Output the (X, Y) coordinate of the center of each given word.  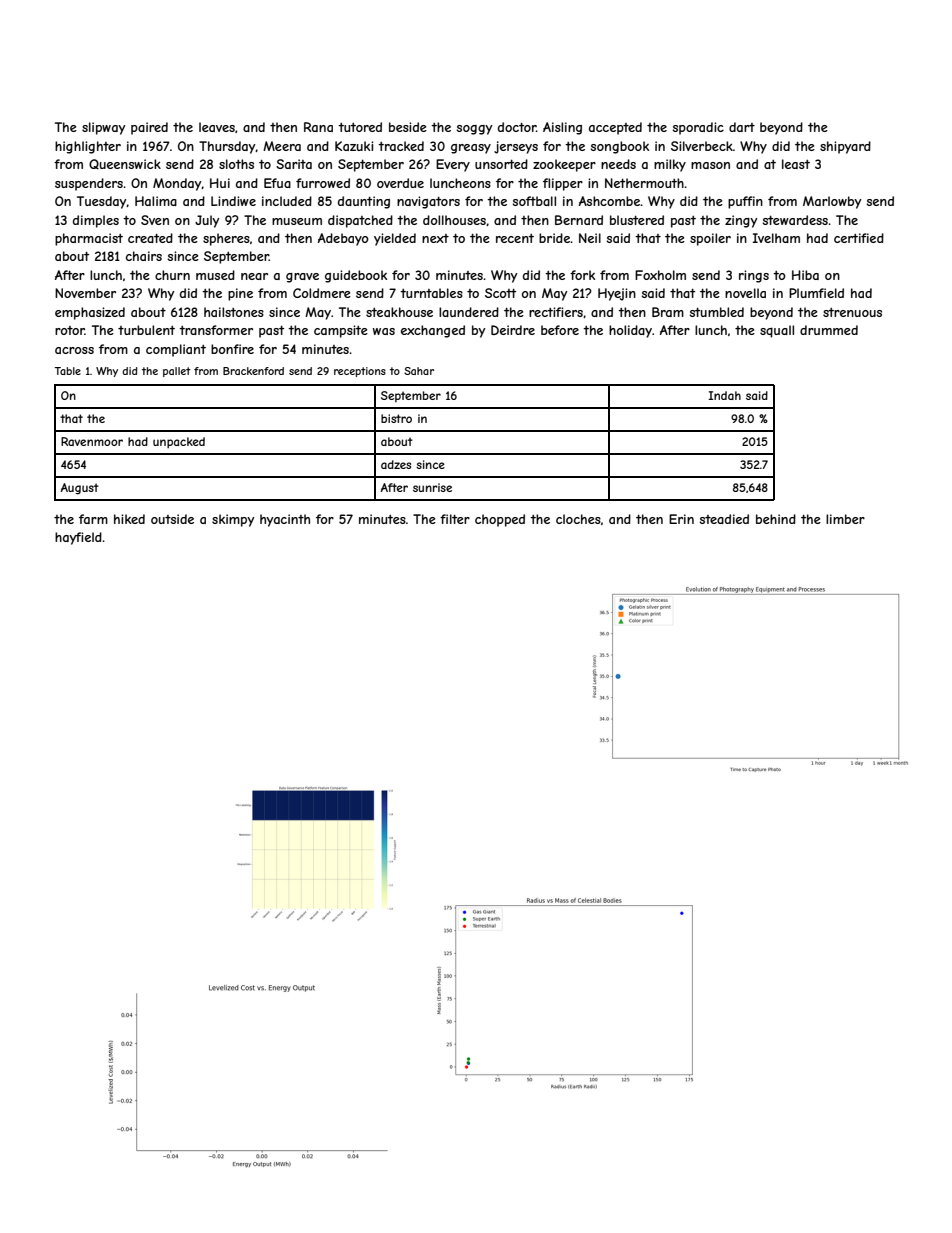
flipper (563, 184)
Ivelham (776, 238)
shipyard (845, 147)
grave (302, 278)
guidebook (356, 276)
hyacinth (285, 520)
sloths (236, 164)
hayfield (78, 538)
